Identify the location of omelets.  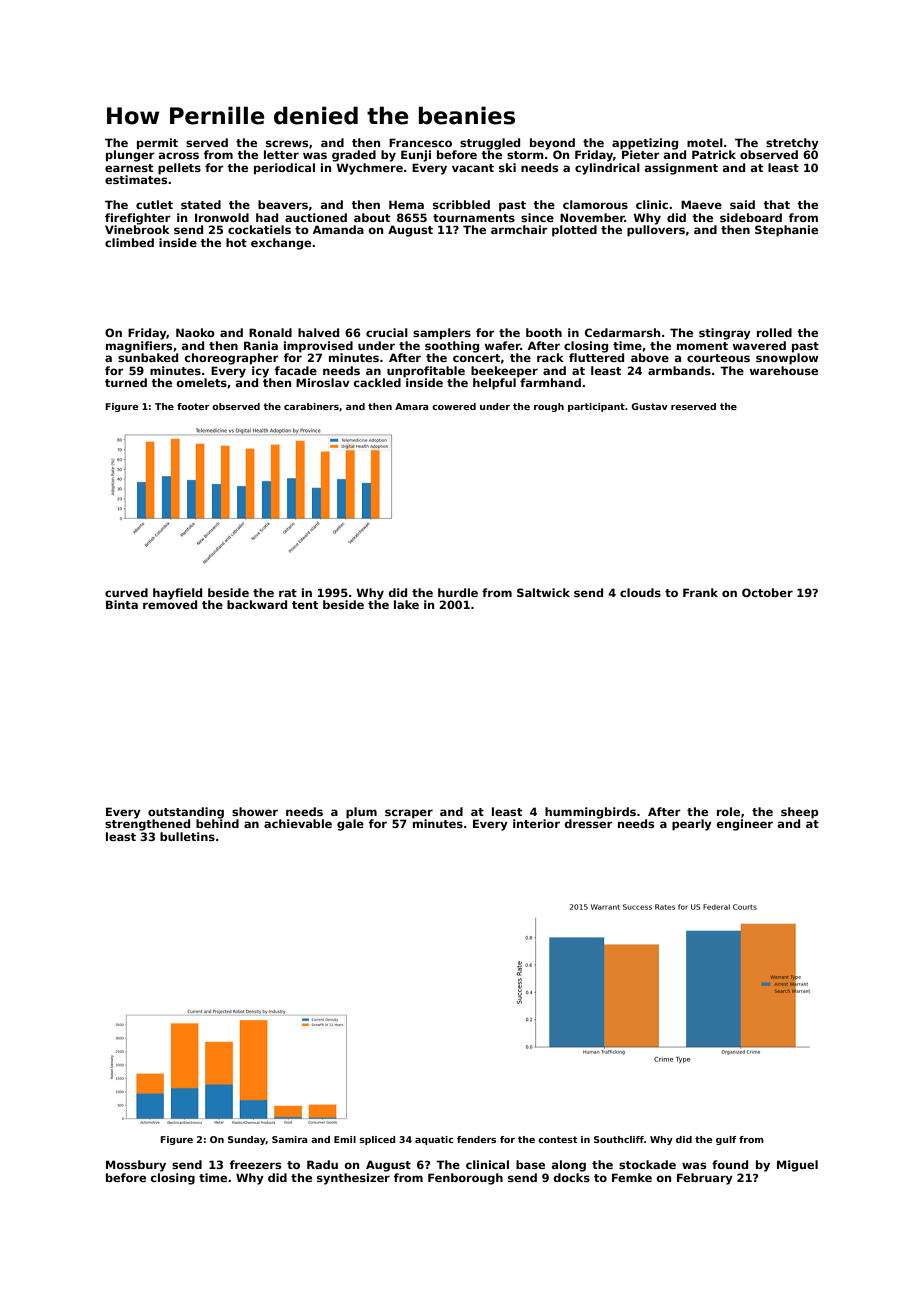
(202, 382).
